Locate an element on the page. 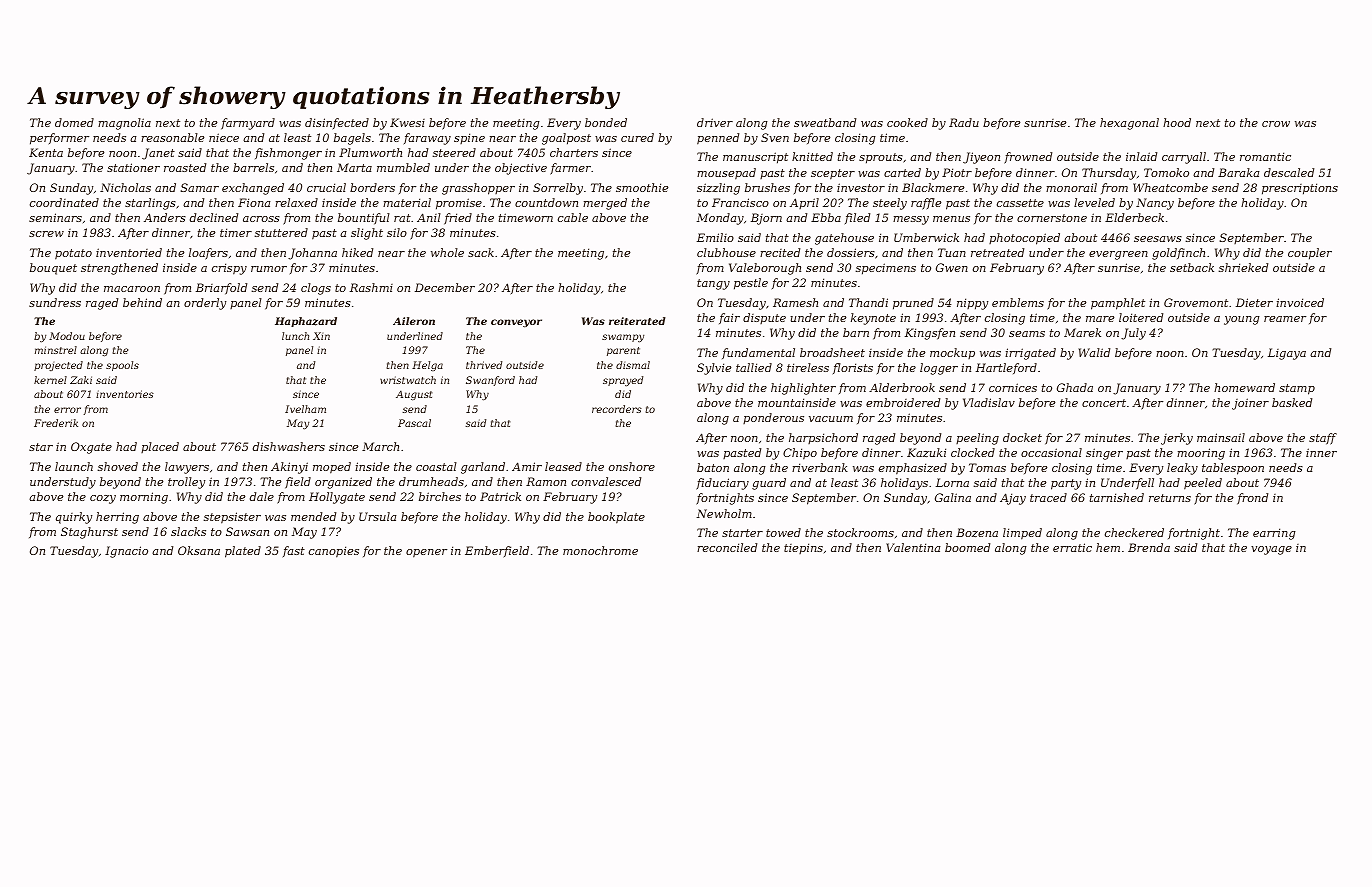  coupler is located at coordinates (1310, 254).
